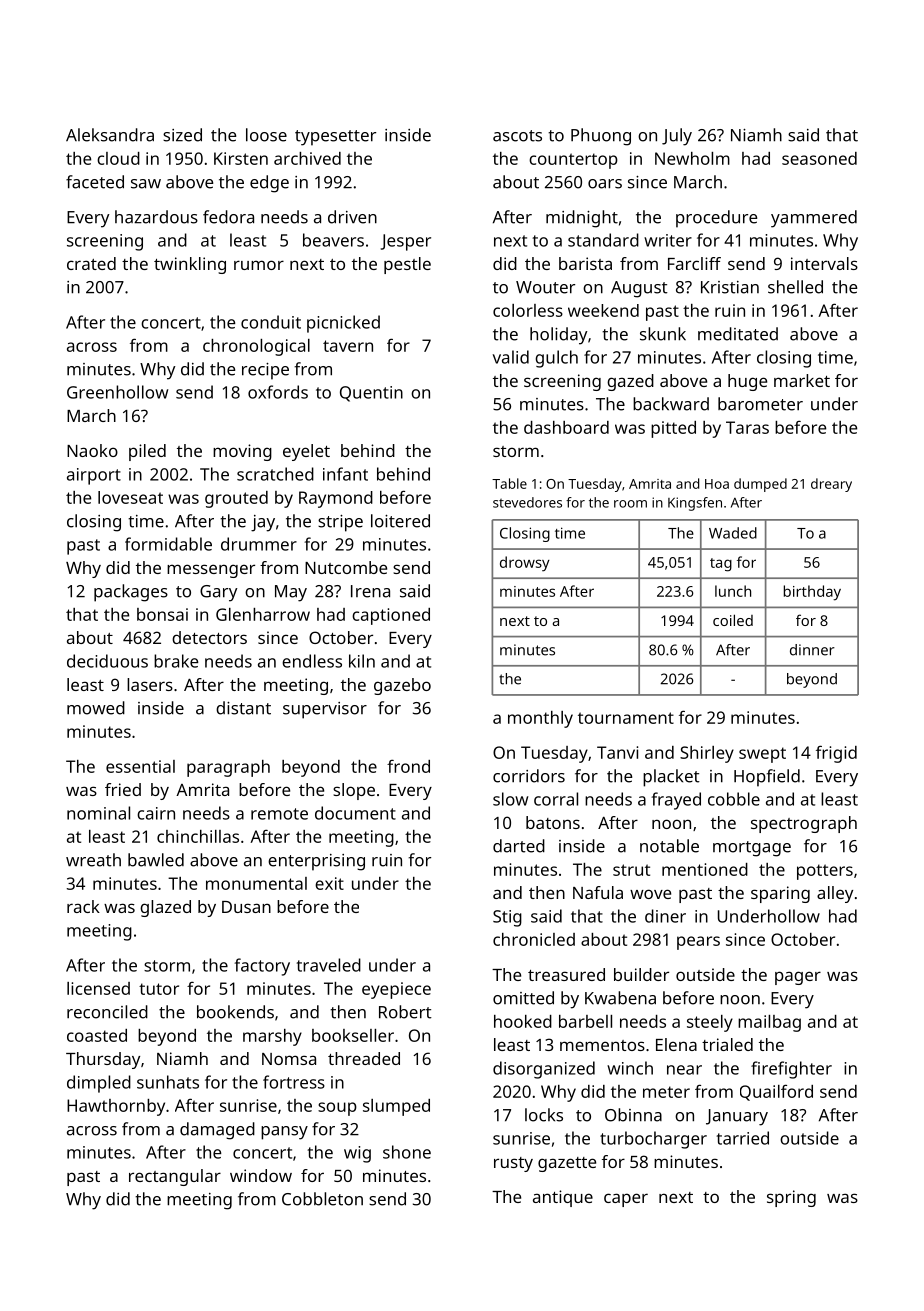 The width and height of the document is (924, 1311). Describe the element at coordinates (98, 988) in the document. I see `licensed` at that location.
